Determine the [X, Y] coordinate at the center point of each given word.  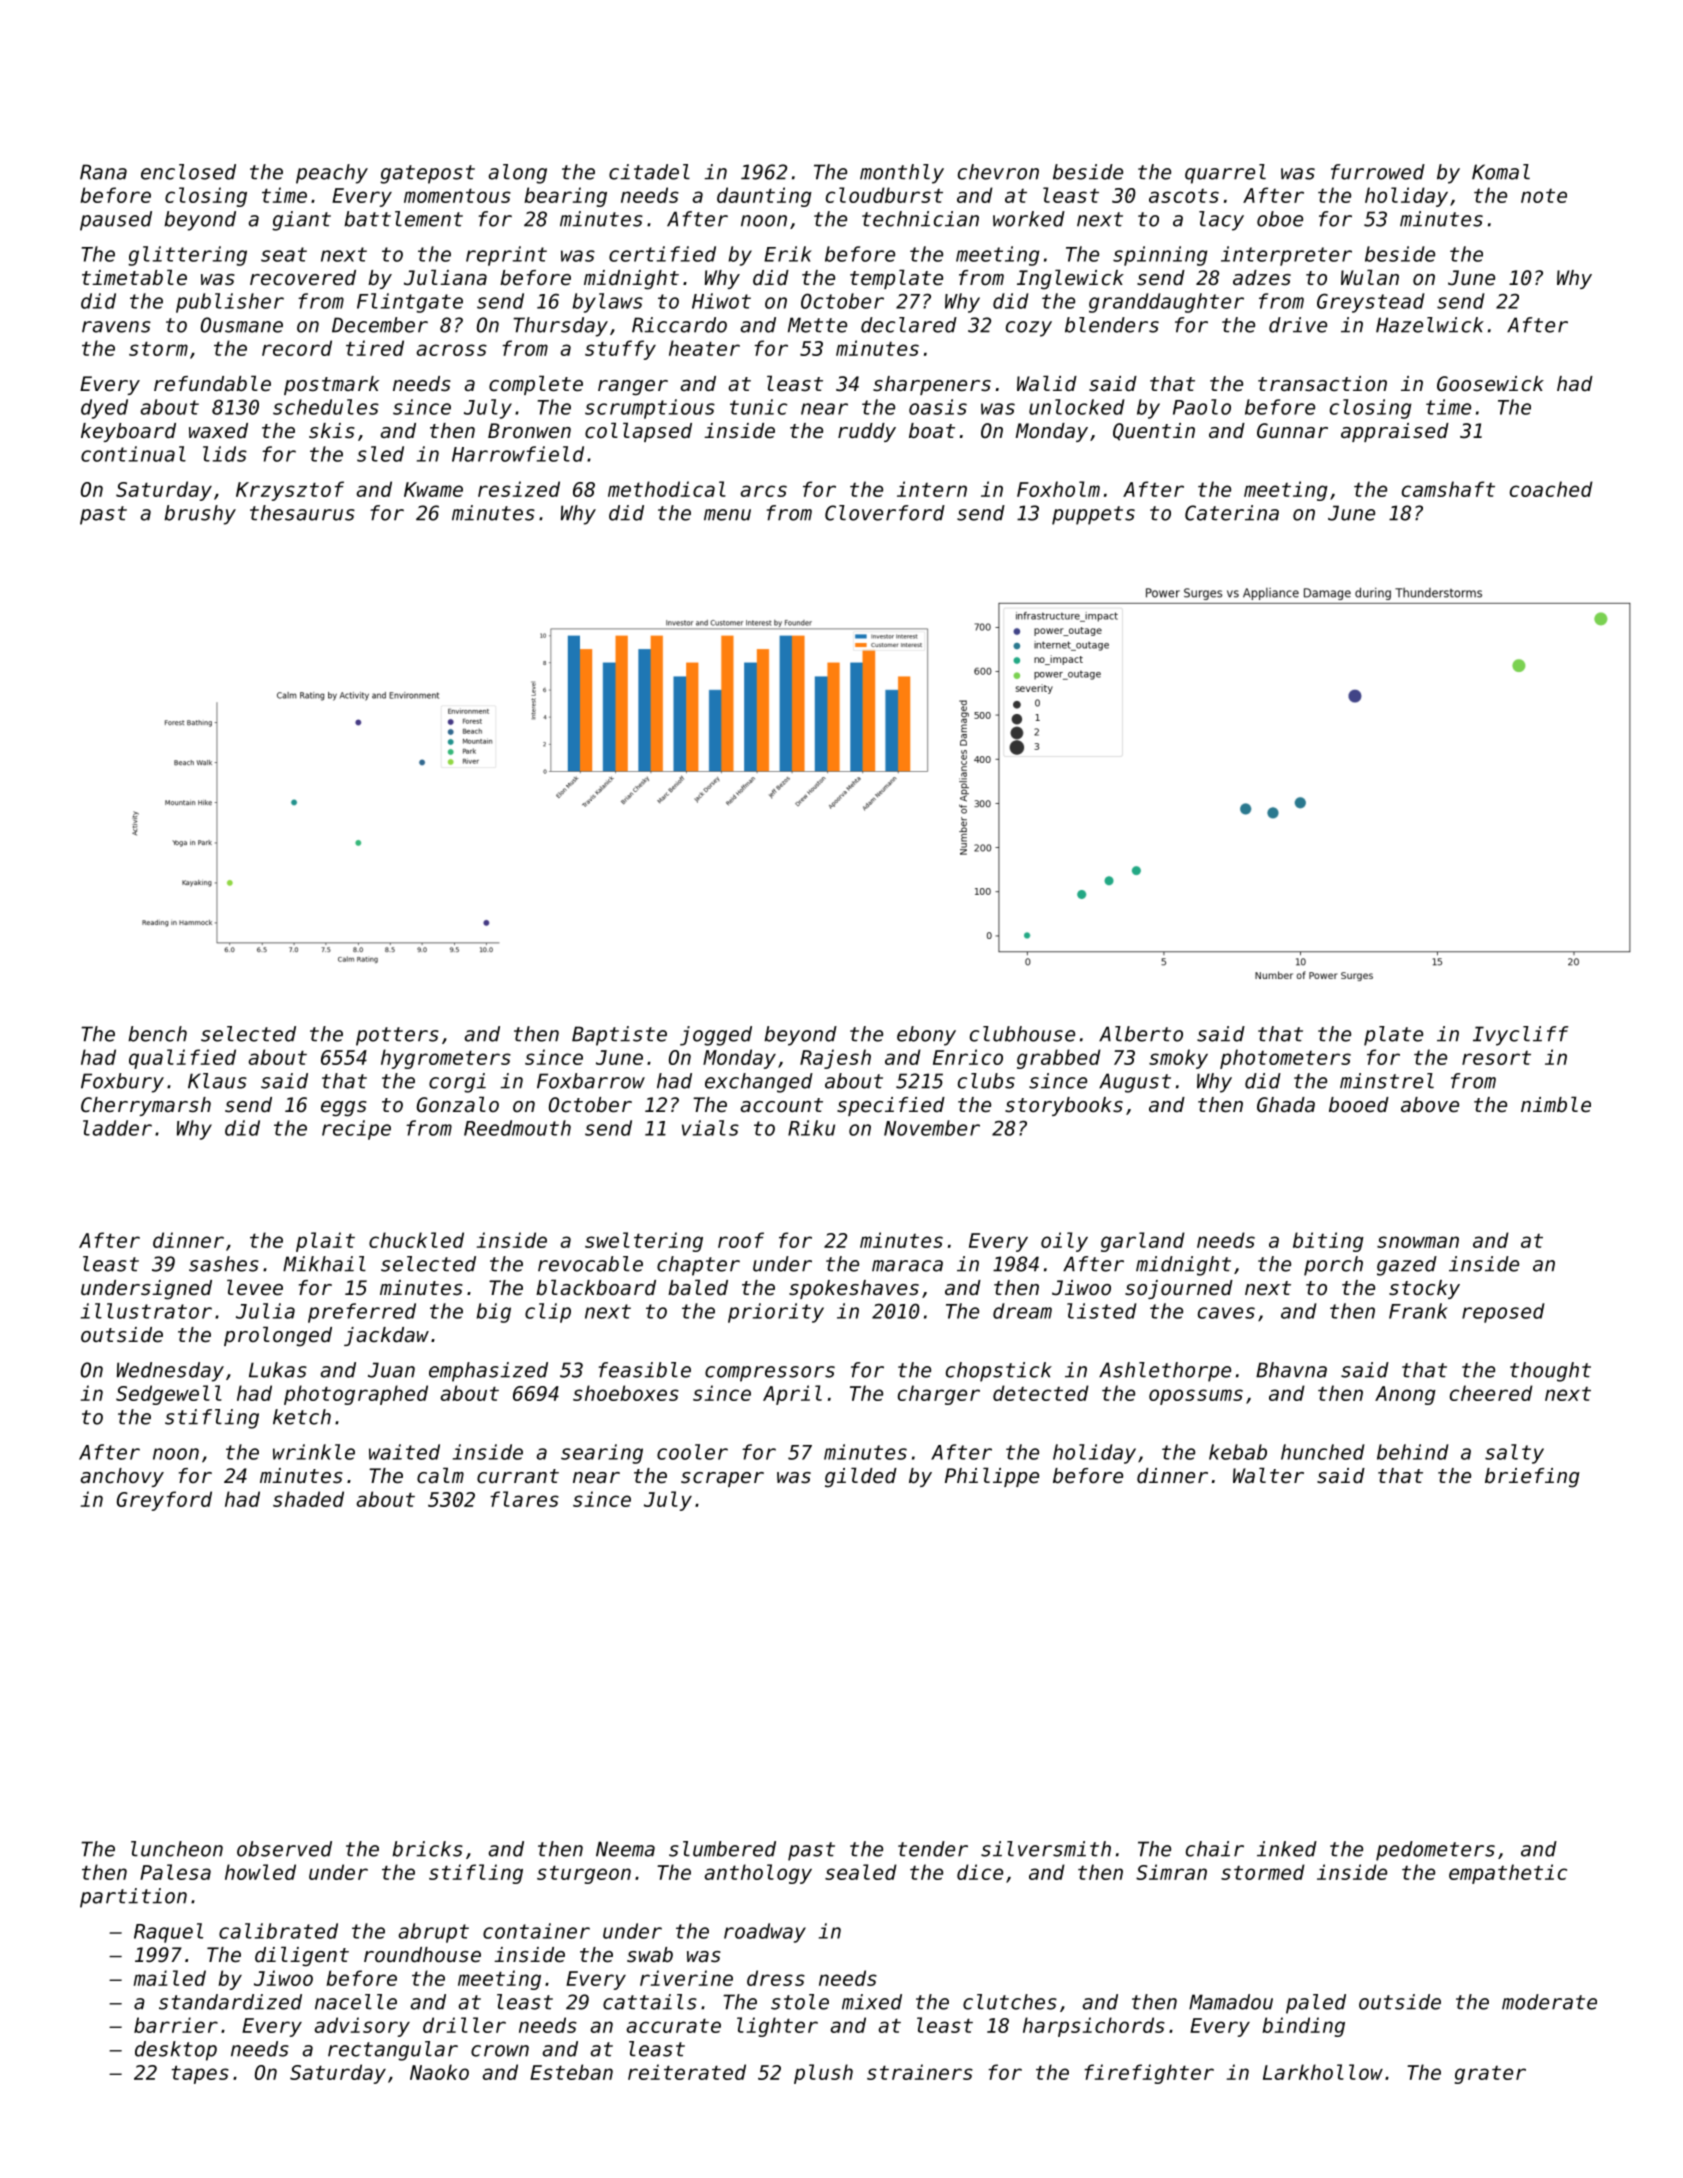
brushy [200, 515]
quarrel [1225, 174]
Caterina [1232, 513]
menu [727, 515]
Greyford [164, 1501]
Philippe [992, 1477]
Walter [1268, 1475]
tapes [200, 2074]
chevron [998, 172]
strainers [920, 2072]
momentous [457, 195]
